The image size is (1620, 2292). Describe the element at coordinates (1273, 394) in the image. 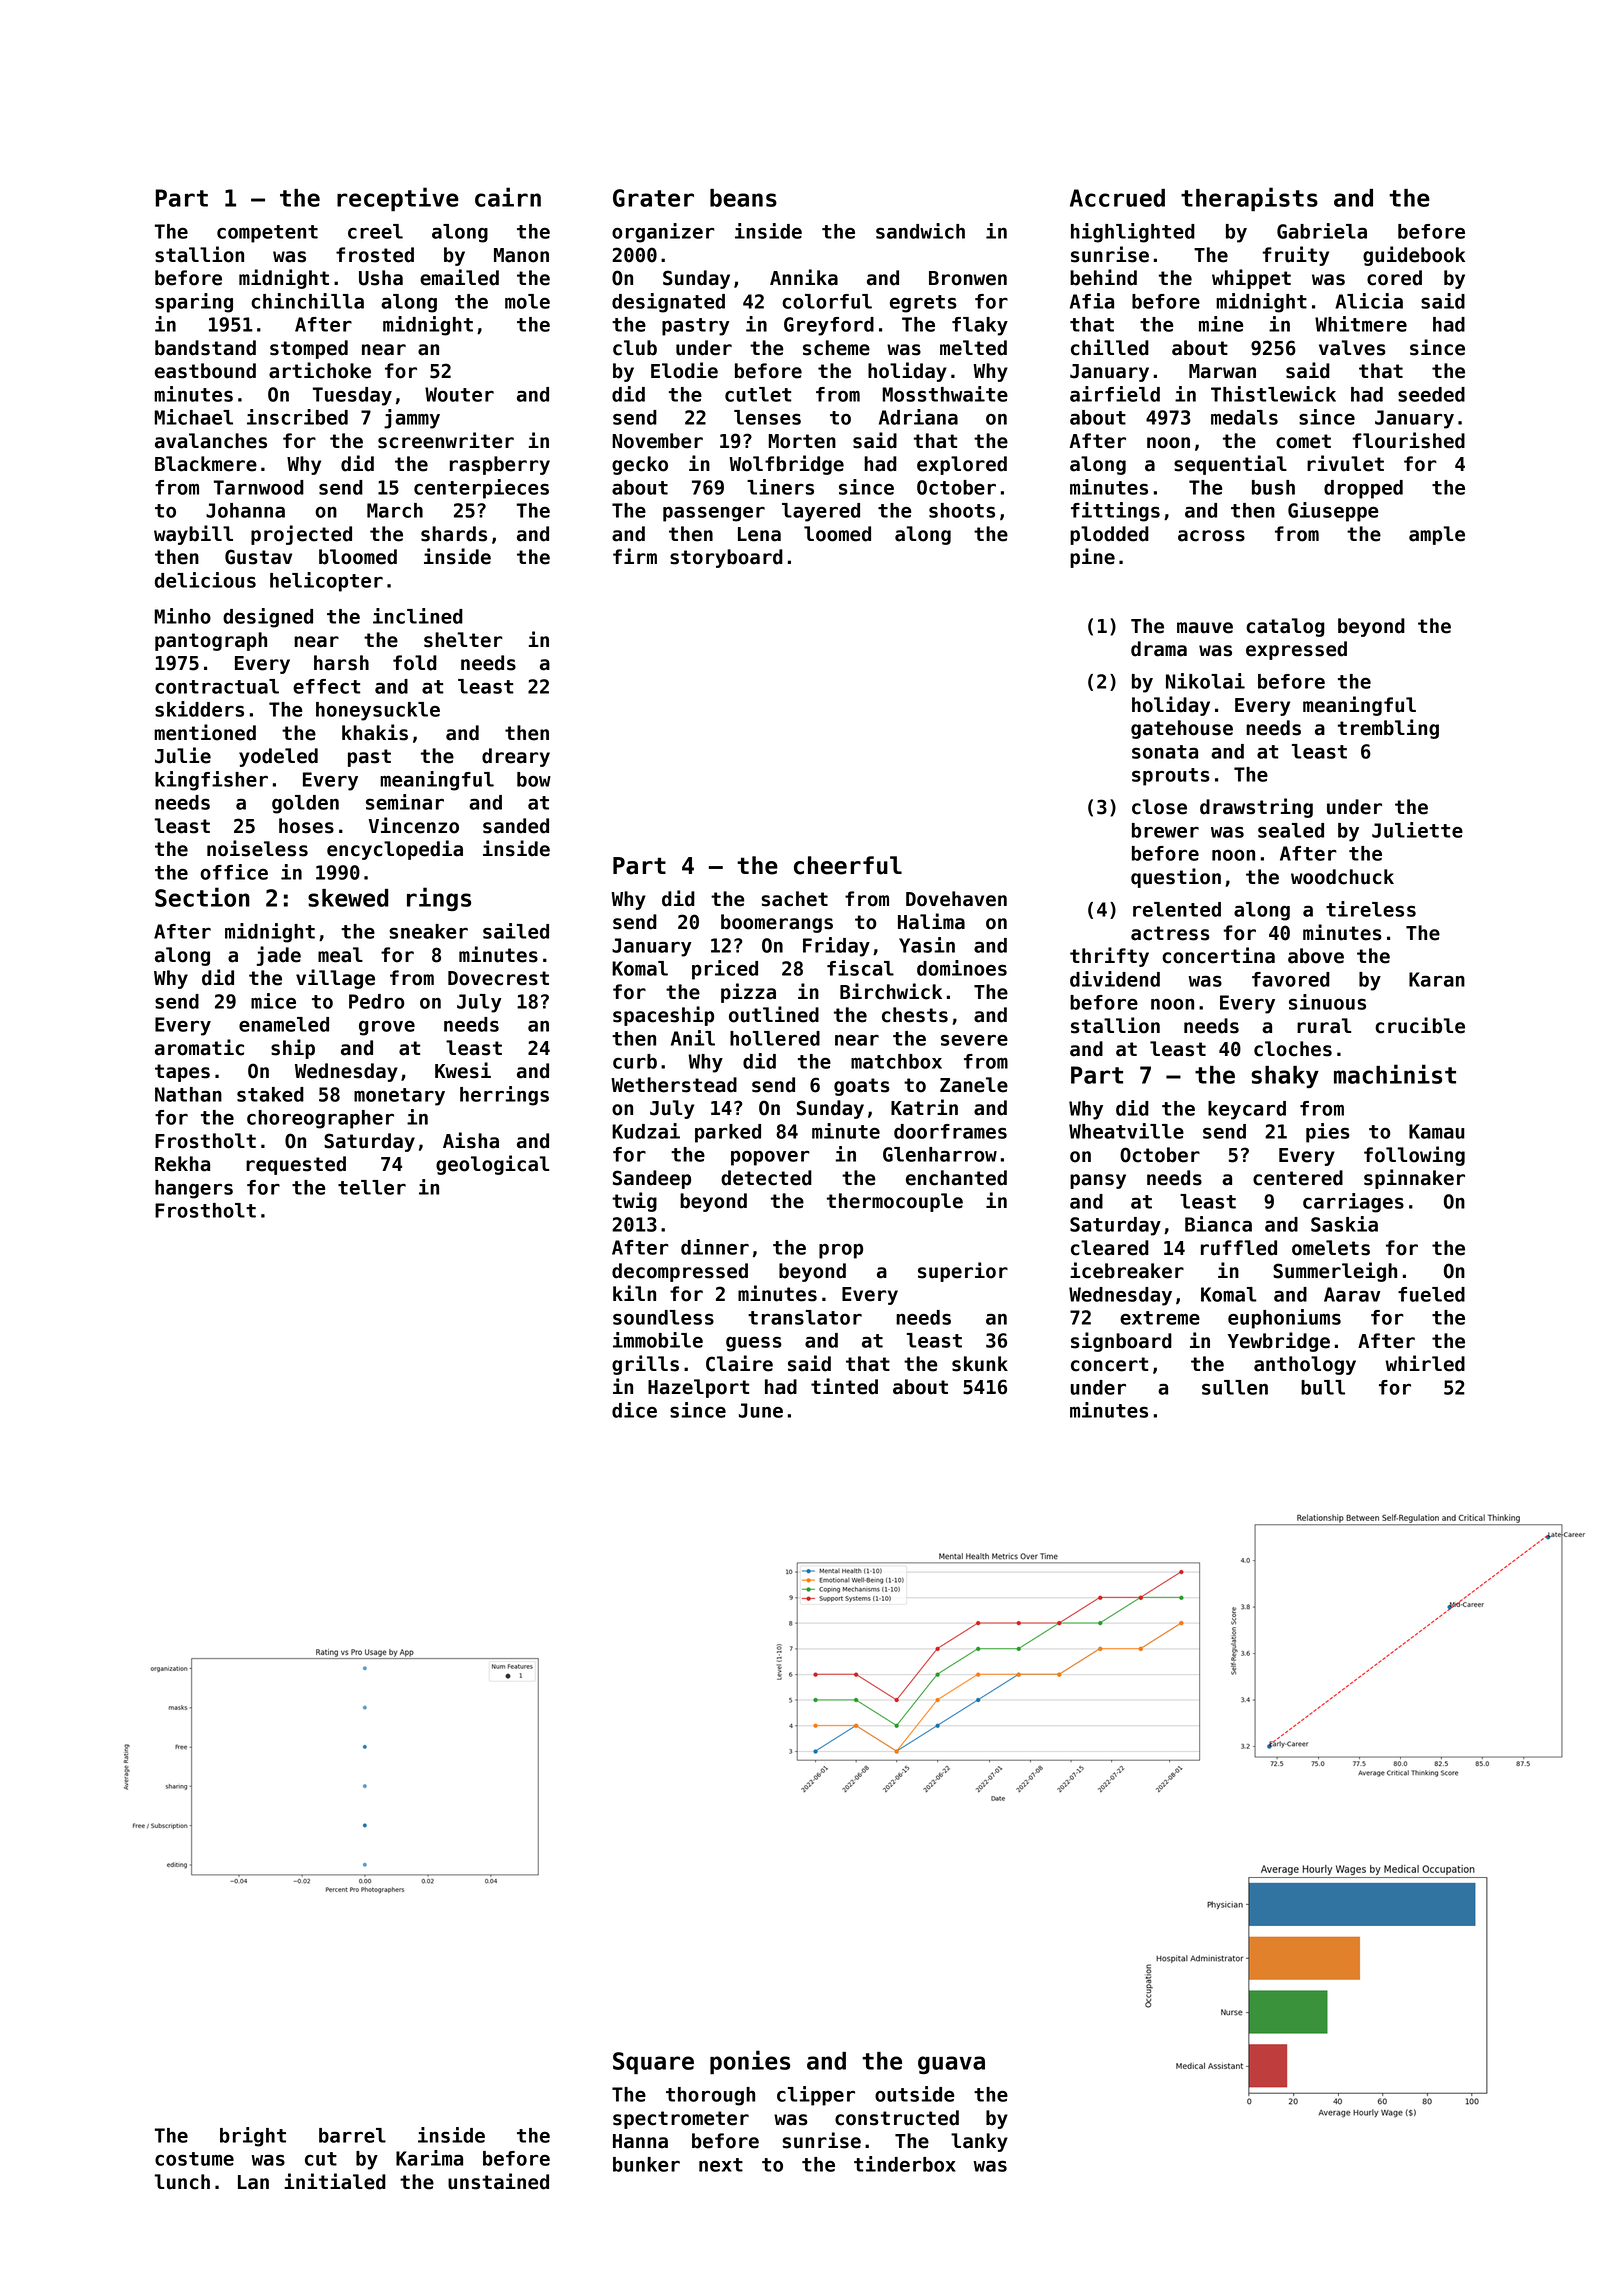

I see `Thistlewick` at that location.
